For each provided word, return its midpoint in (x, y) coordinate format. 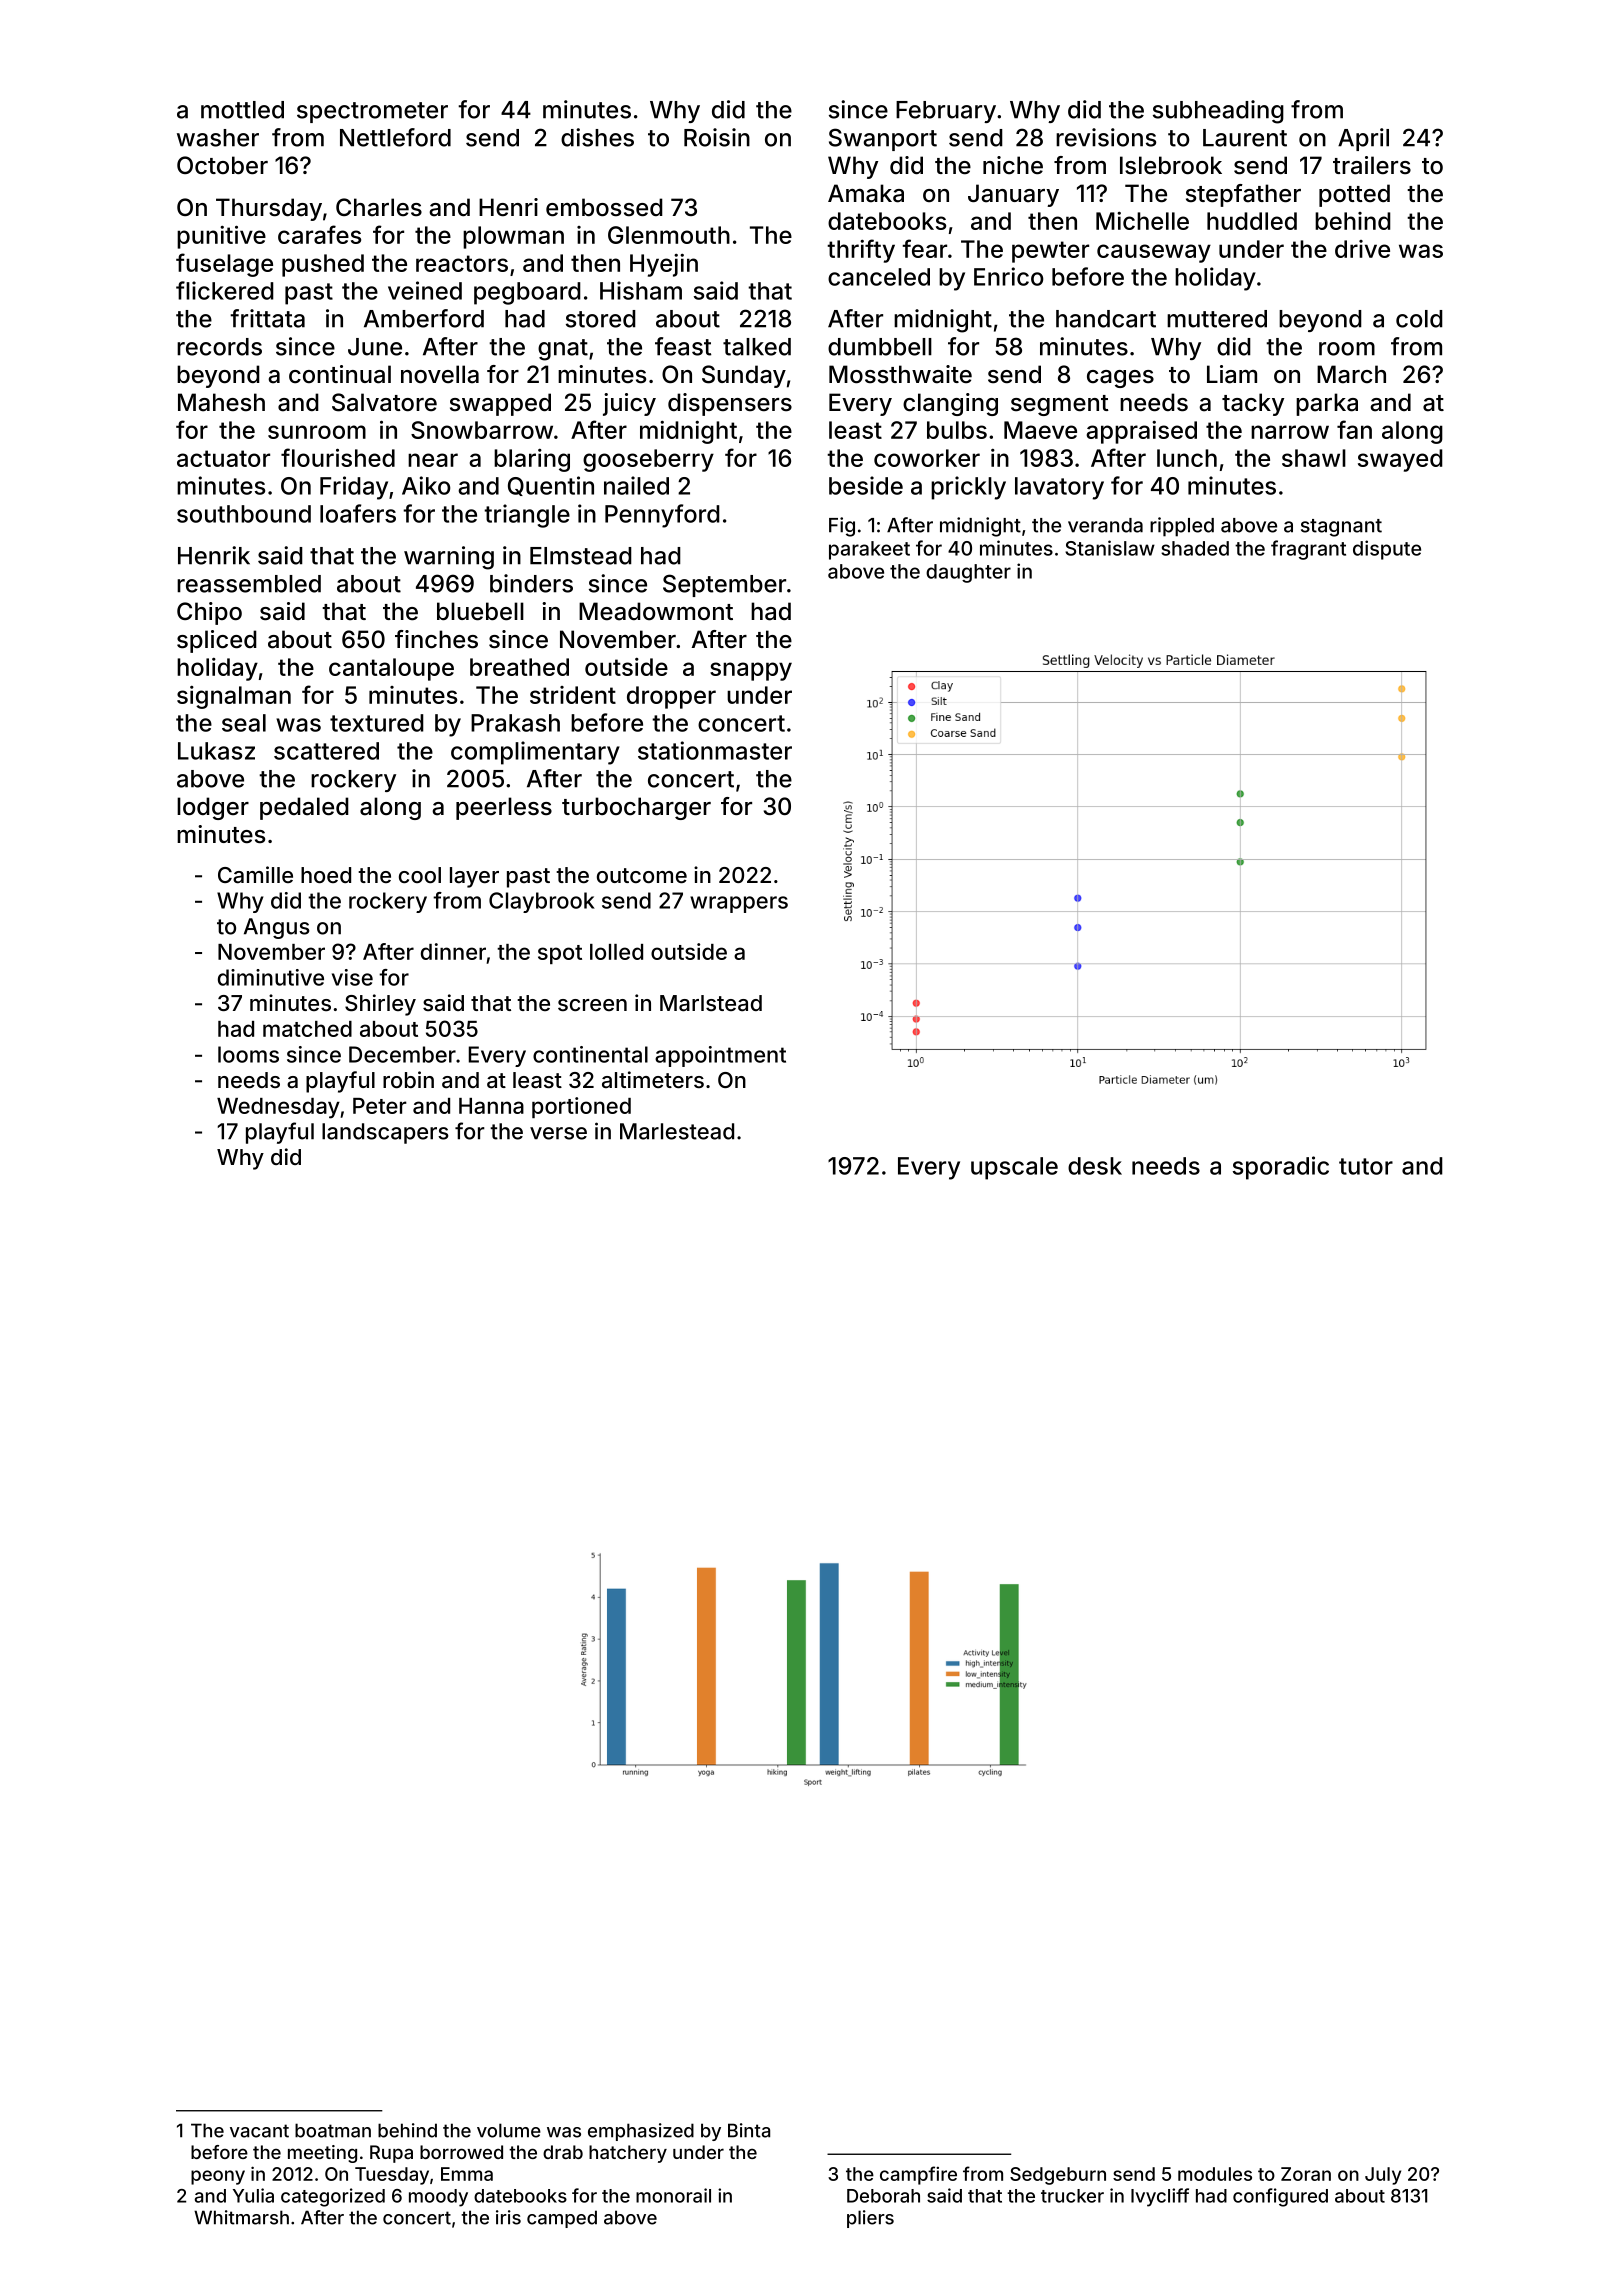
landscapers (385, 1133)
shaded (1195, 548)
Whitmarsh (241, 2217)
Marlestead (677, 1131)
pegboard (527, 293)
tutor (1366, 1166)
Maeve (1040, 430)
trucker (1072, 2196)
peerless (504, 808)
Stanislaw (1110, 548)
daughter (968, 573)
